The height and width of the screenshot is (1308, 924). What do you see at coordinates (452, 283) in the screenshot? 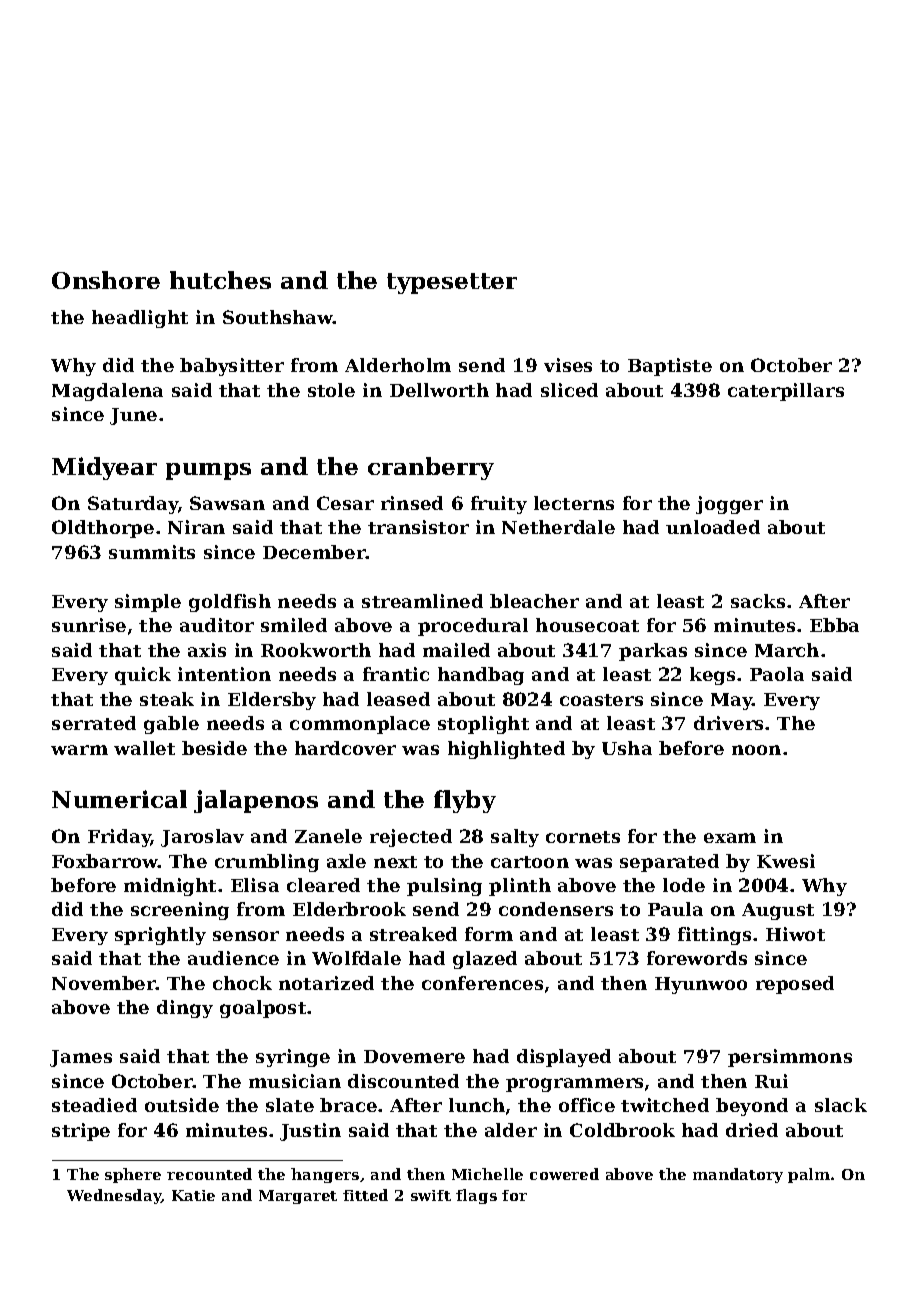
I see `typesetter` at bounding box center [452, 283].
